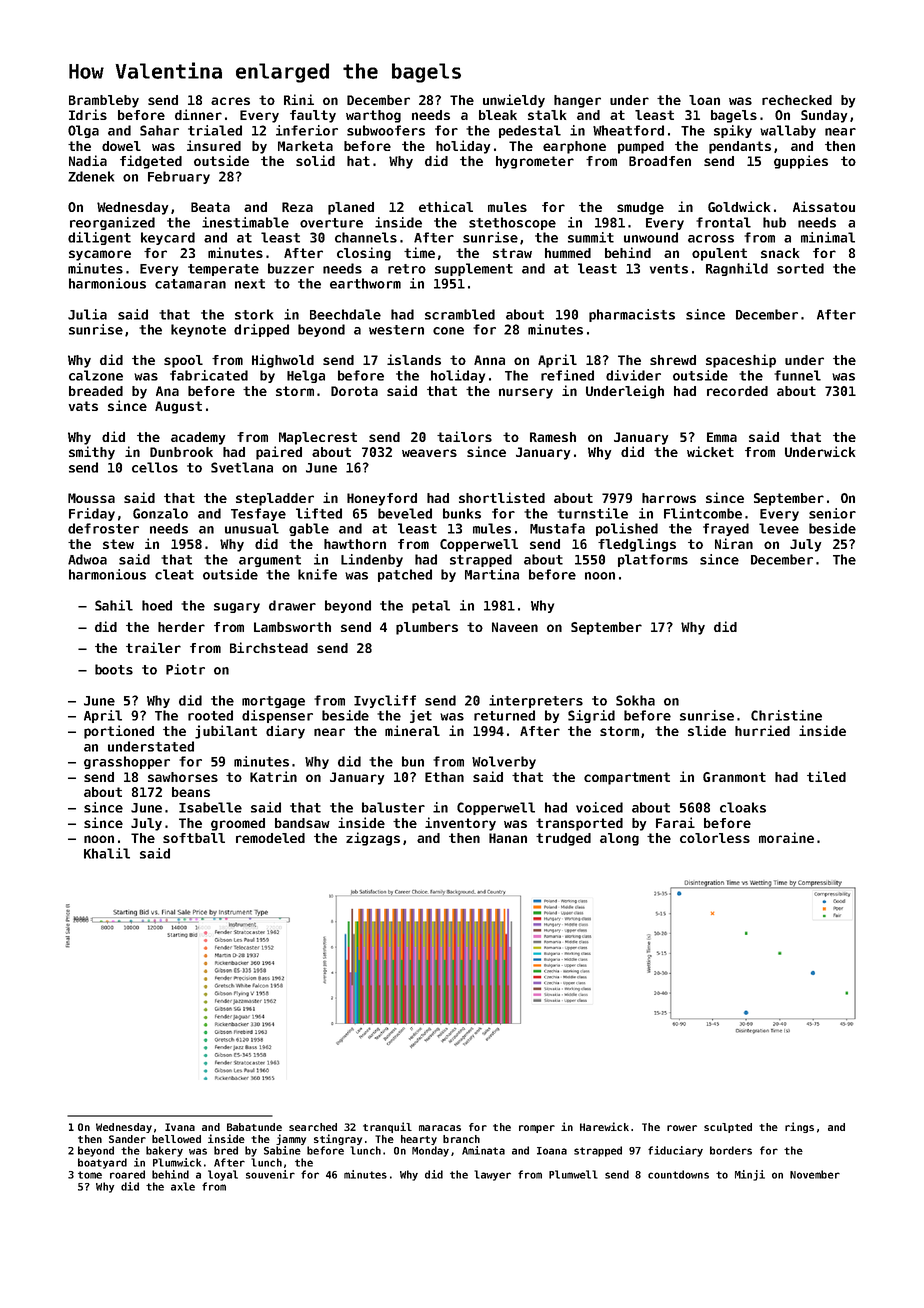  I want to click on souvenir, so click(270, 1174).
